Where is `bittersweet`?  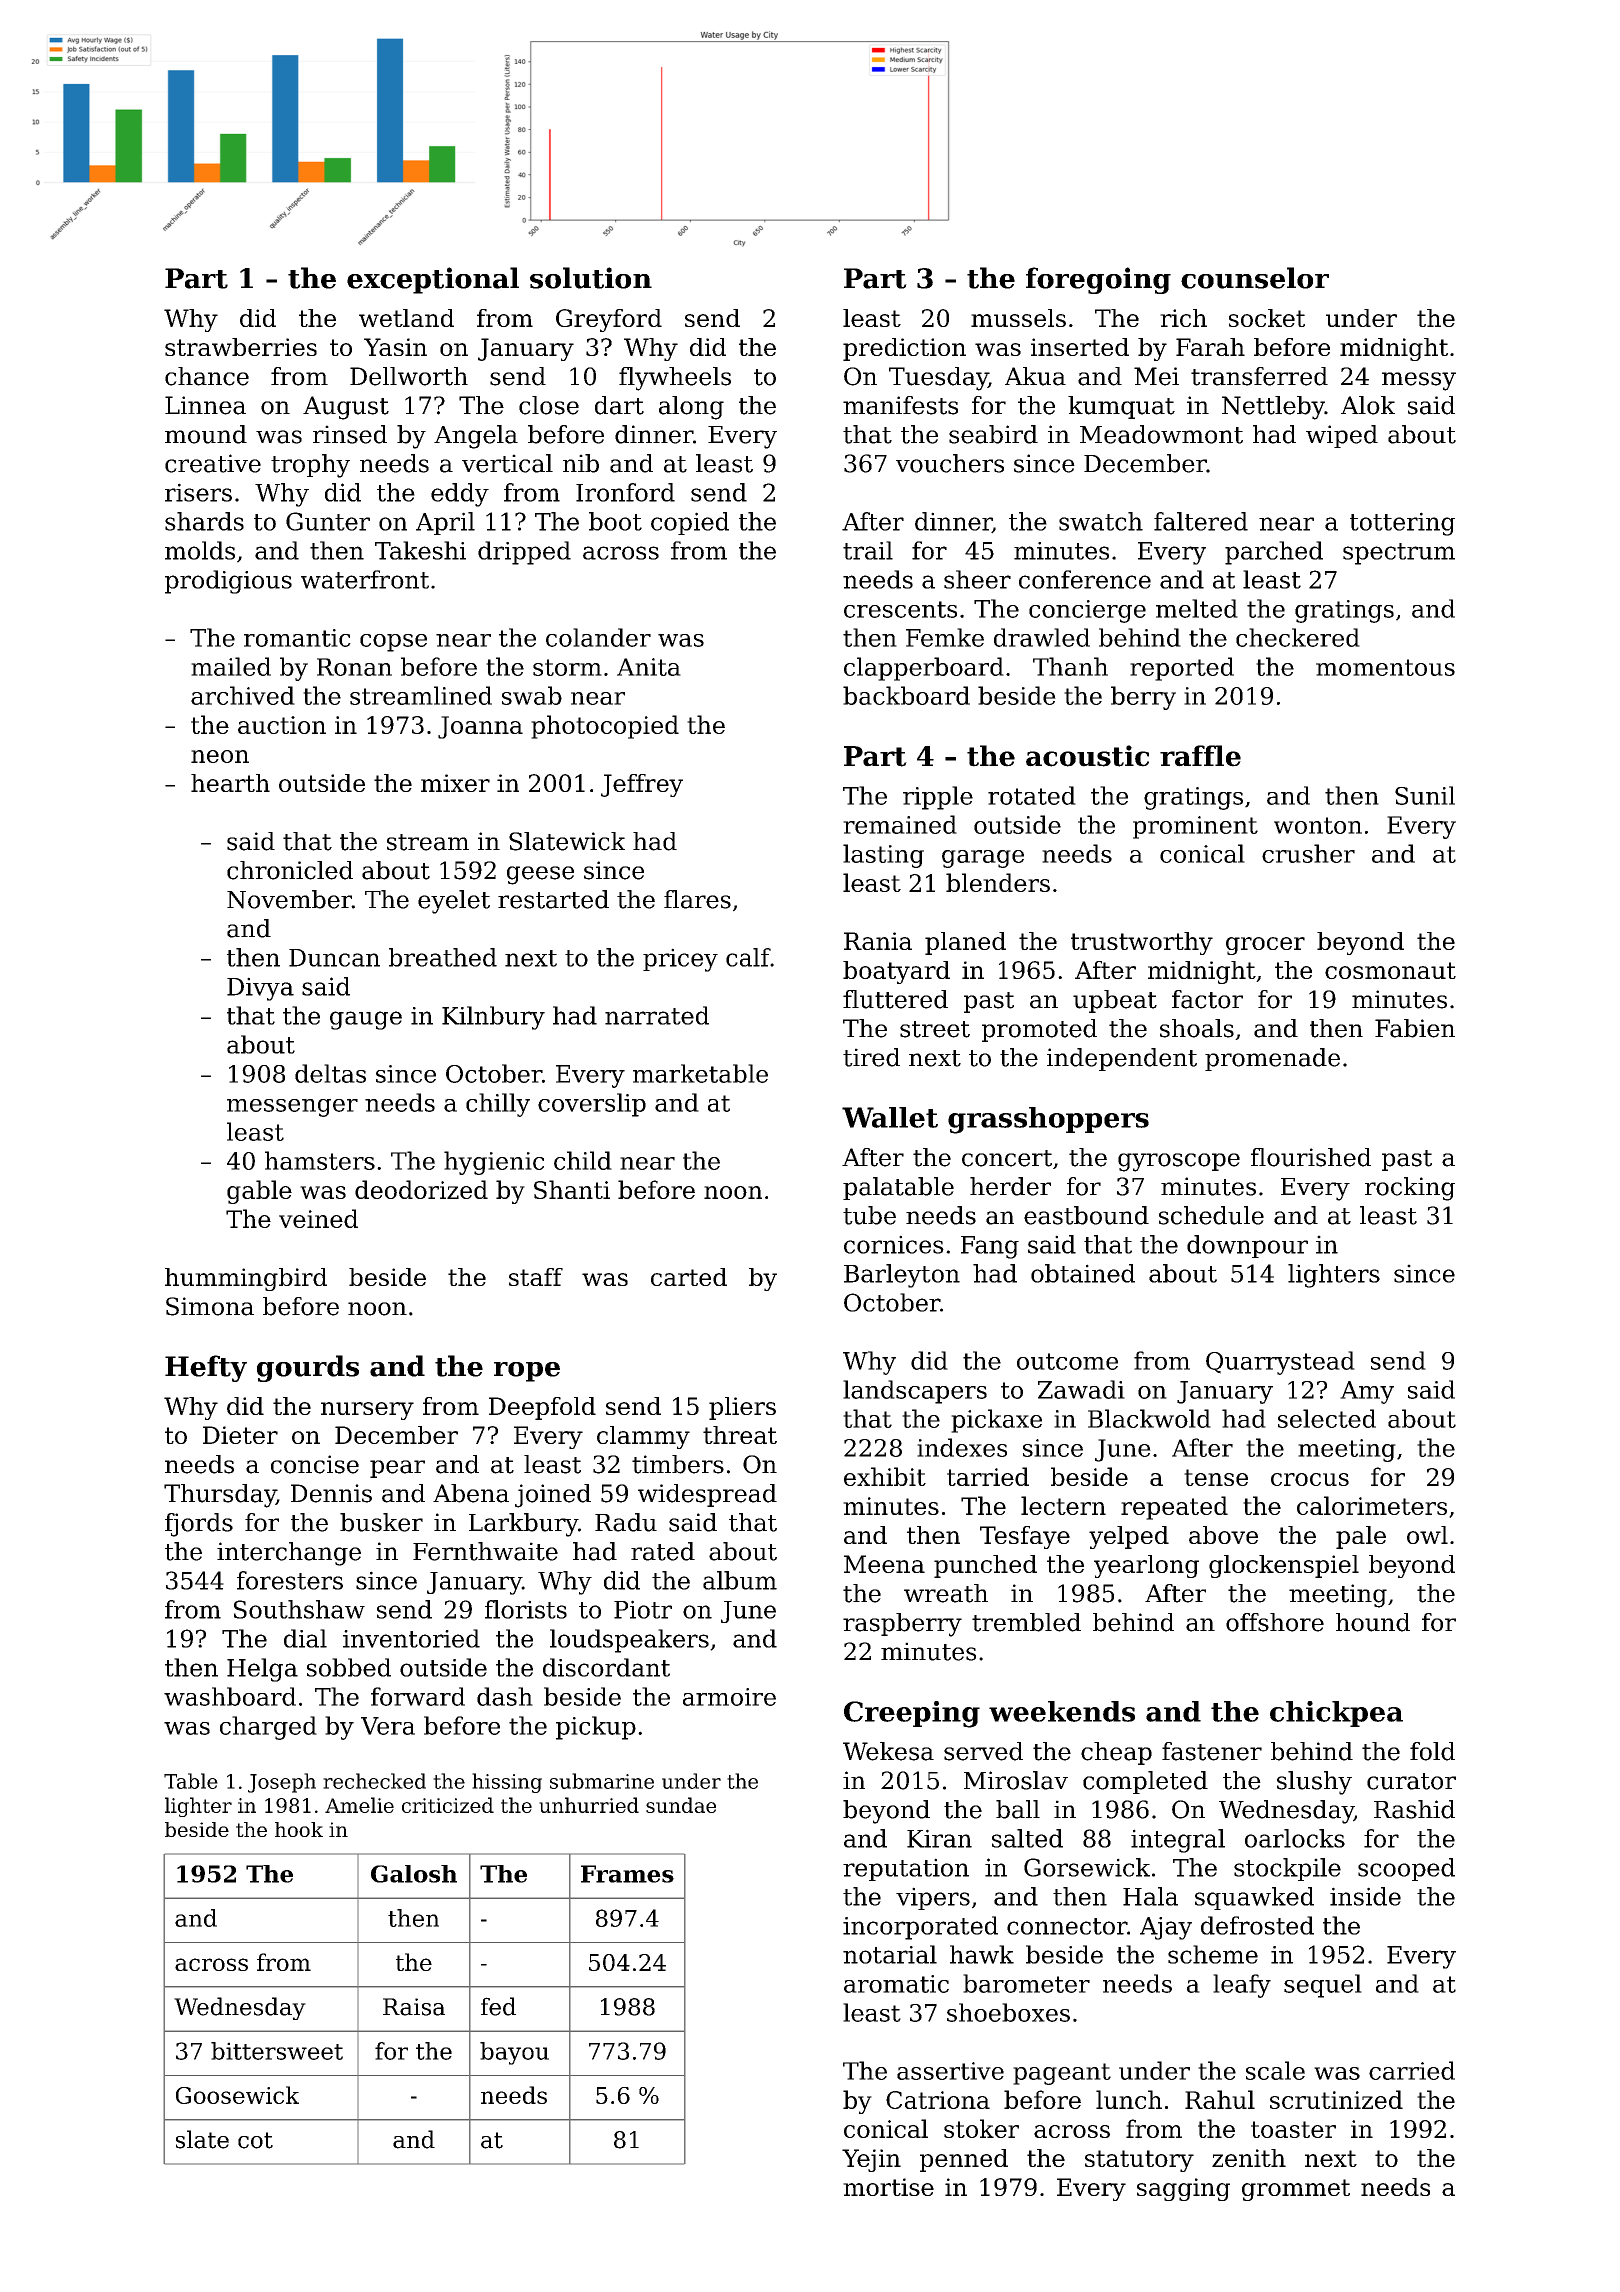 bittersweet is located at coordinates (277, 2051).
